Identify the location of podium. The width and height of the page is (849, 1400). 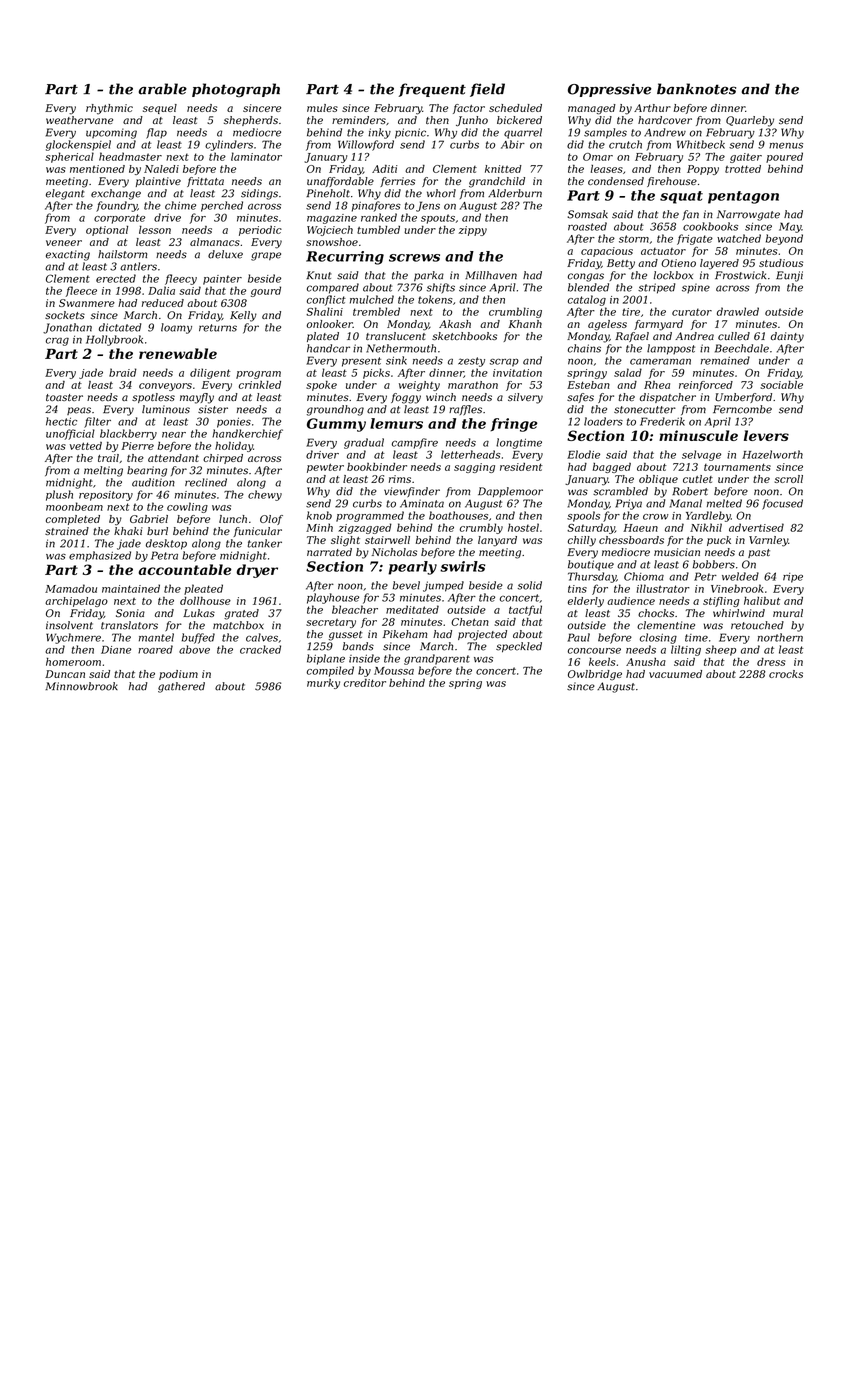
(178, 675).
